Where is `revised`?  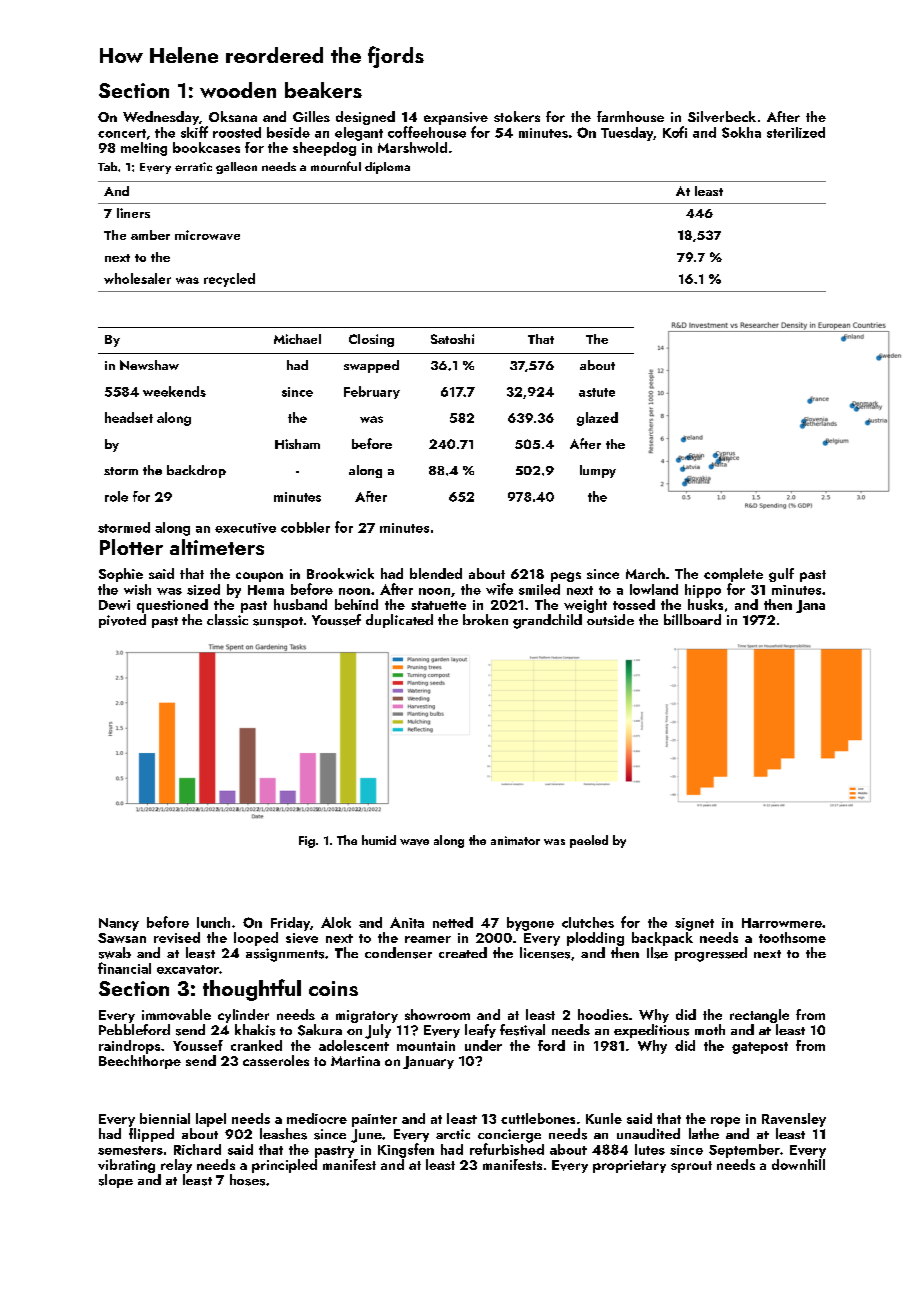
revised is located at coordinates (177, 937).
